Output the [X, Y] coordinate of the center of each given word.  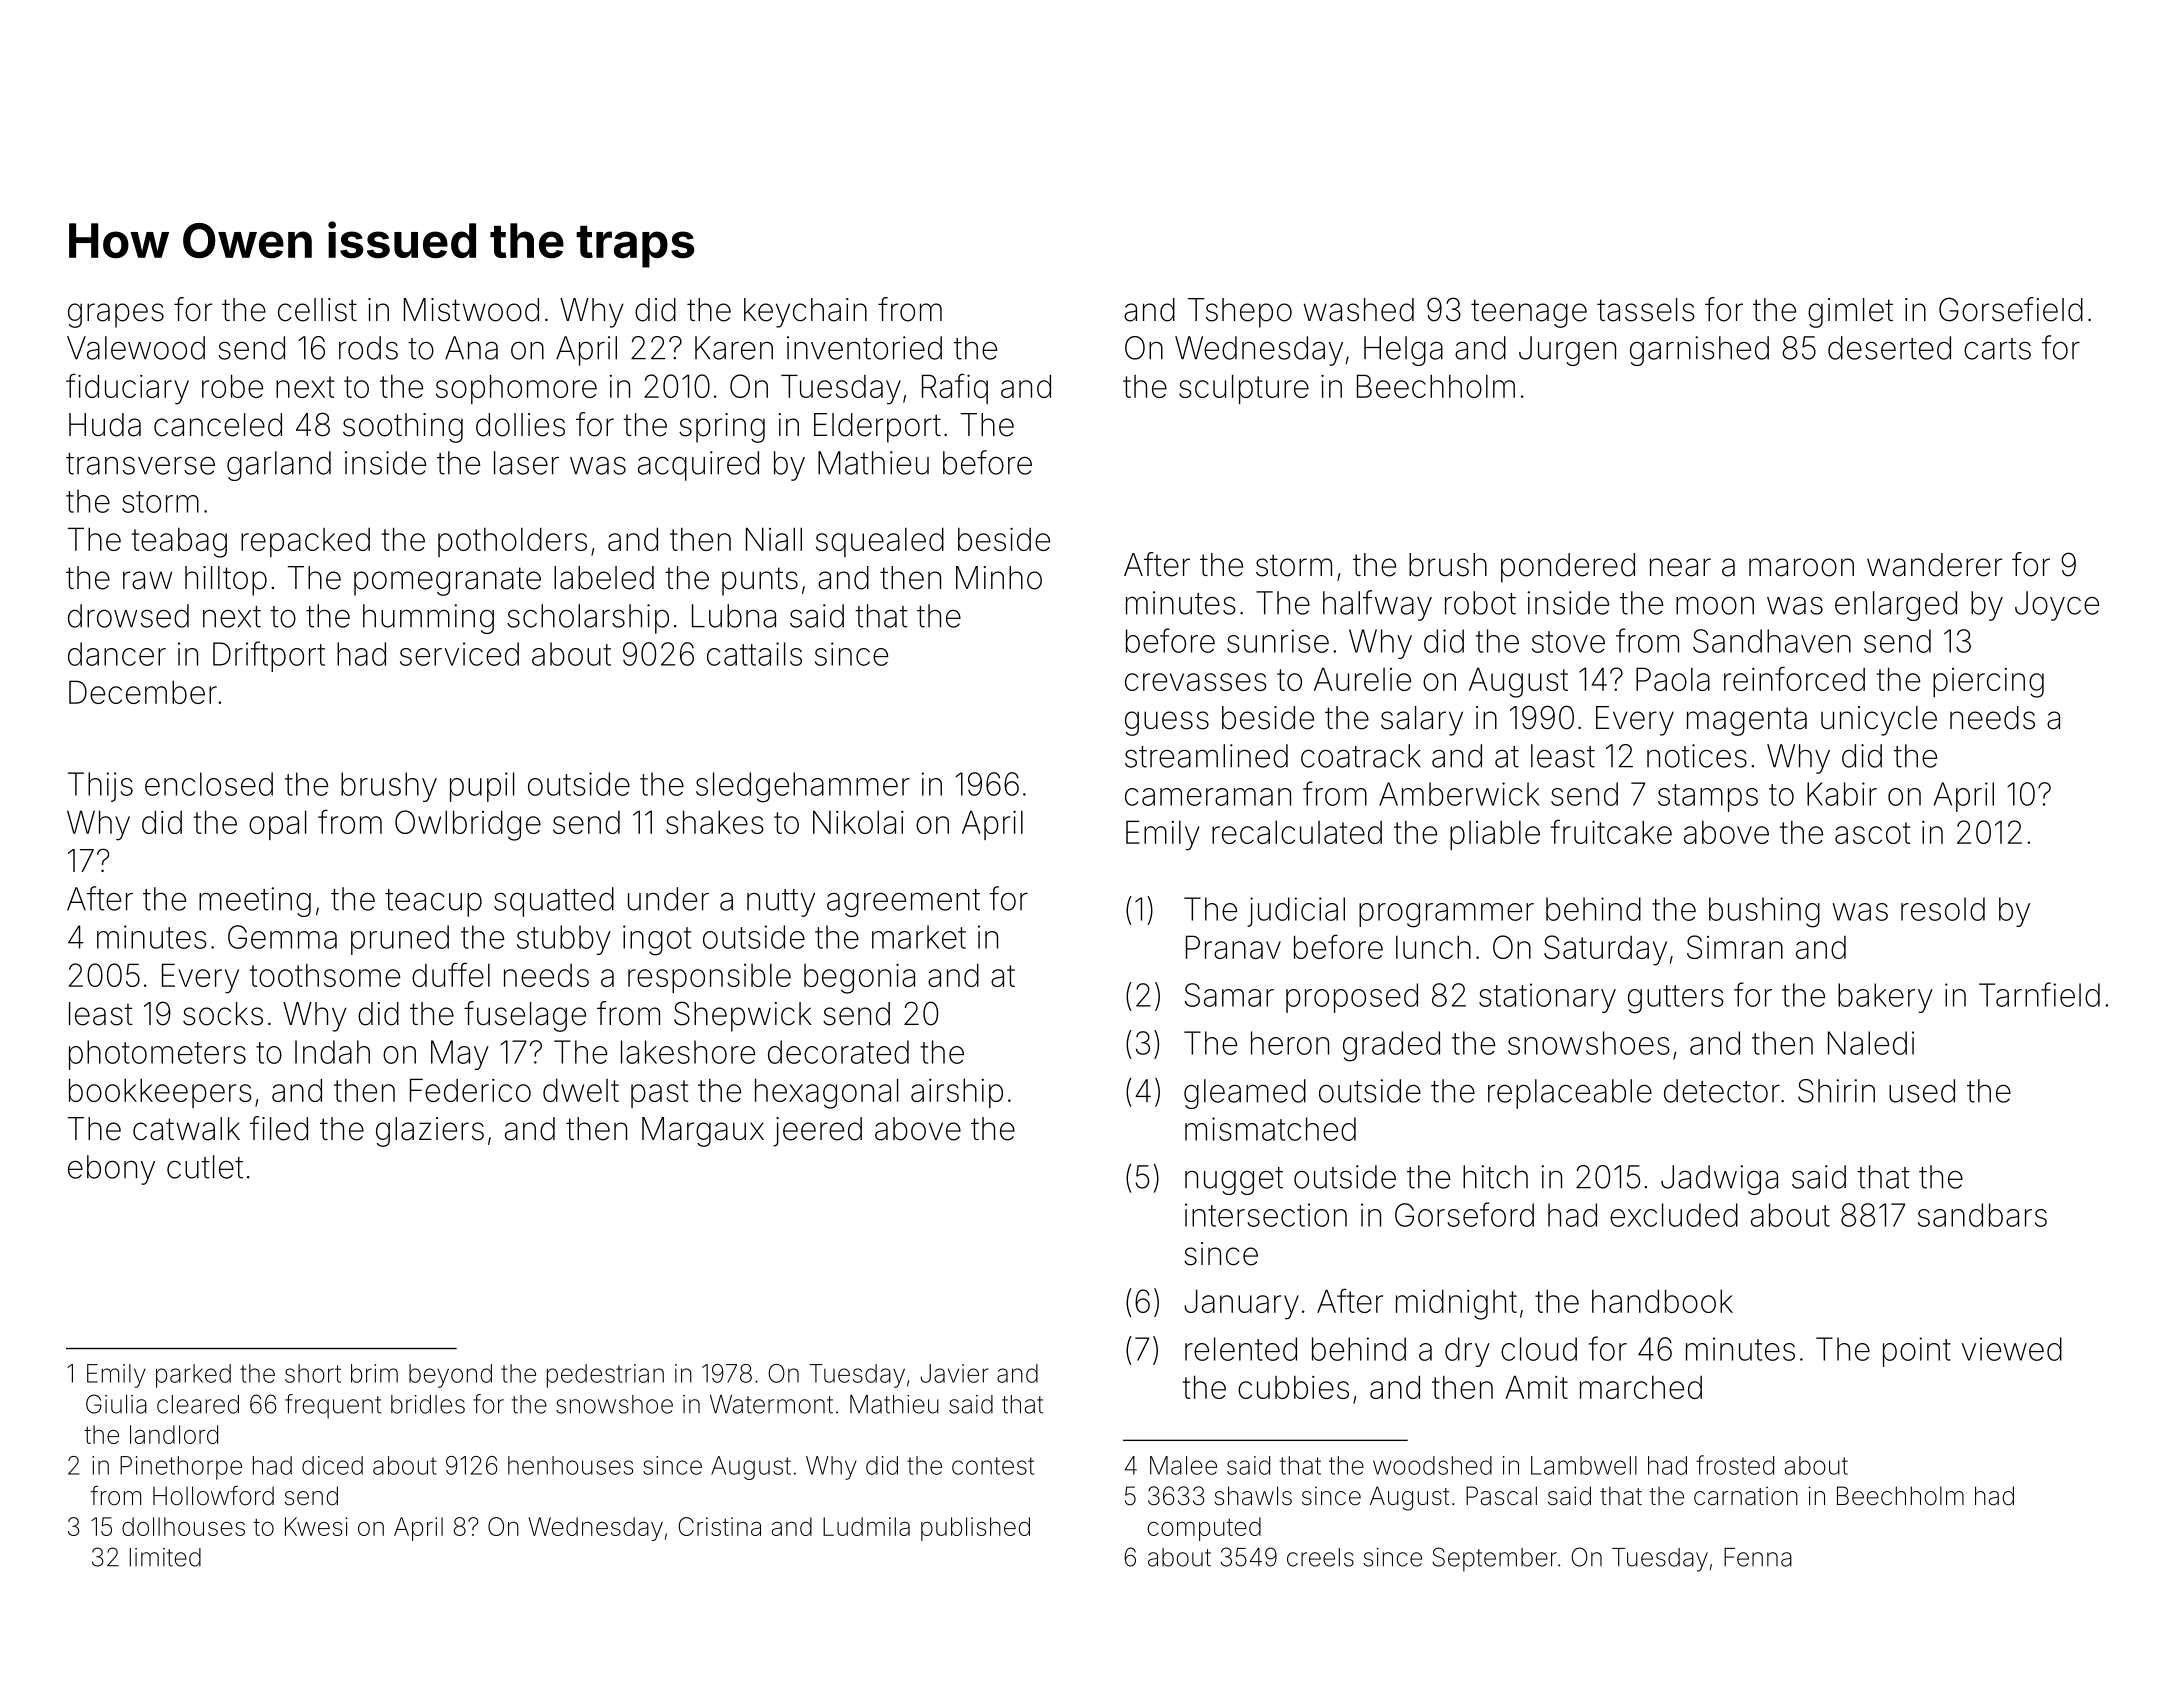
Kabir [1842, 794]
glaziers [430, 1132]
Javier [954, 1373]
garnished [1699, 351]
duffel [451, 974]
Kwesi [316, 1526]
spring [722, 428]
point [1917, 1352]
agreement [903, 903]
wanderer [1934, 565]
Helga [1403, 351]
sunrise [1278, 641]
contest [993, 1466]
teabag [179, 543]
